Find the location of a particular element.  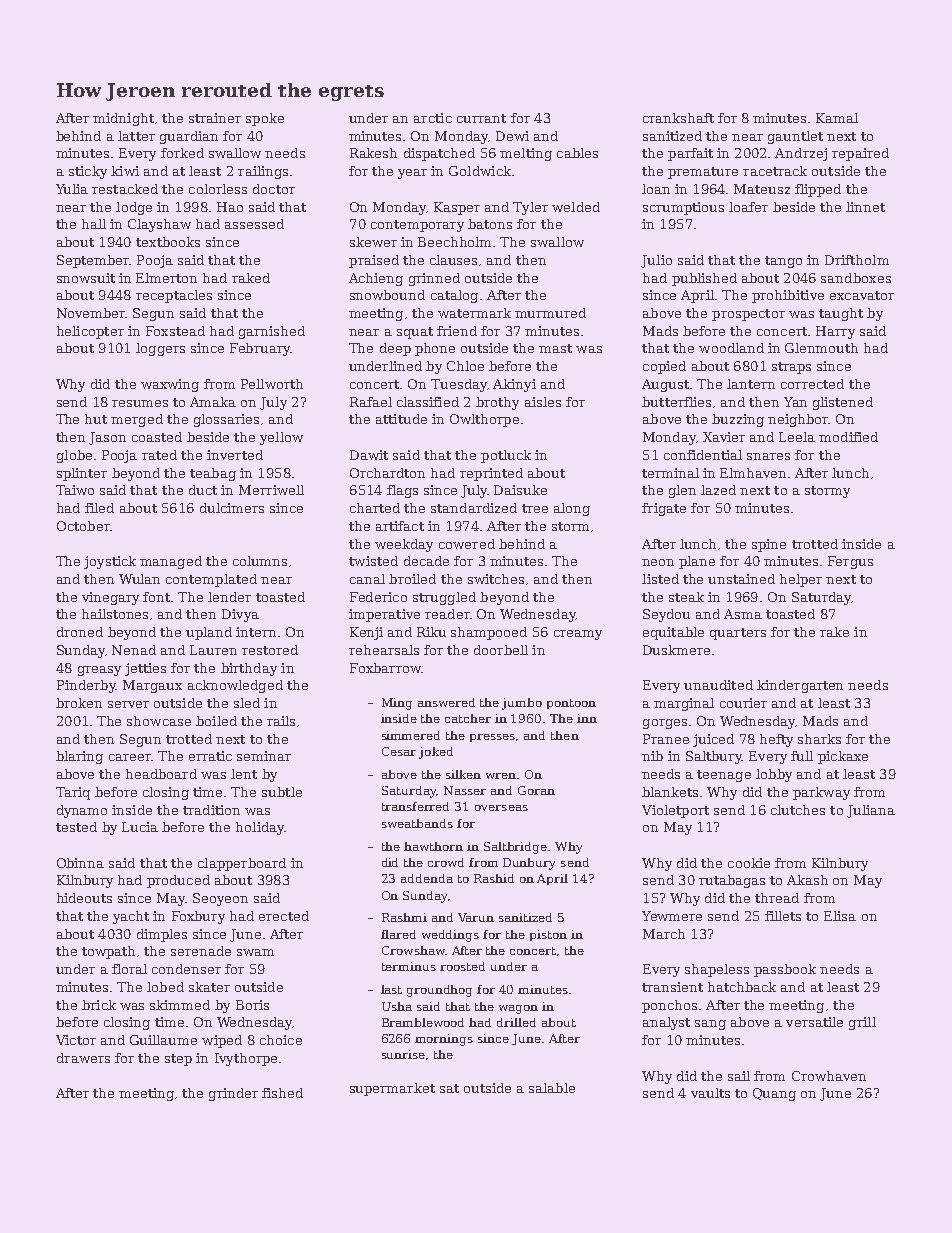

unaudited is located at coordinates (718, 685).
